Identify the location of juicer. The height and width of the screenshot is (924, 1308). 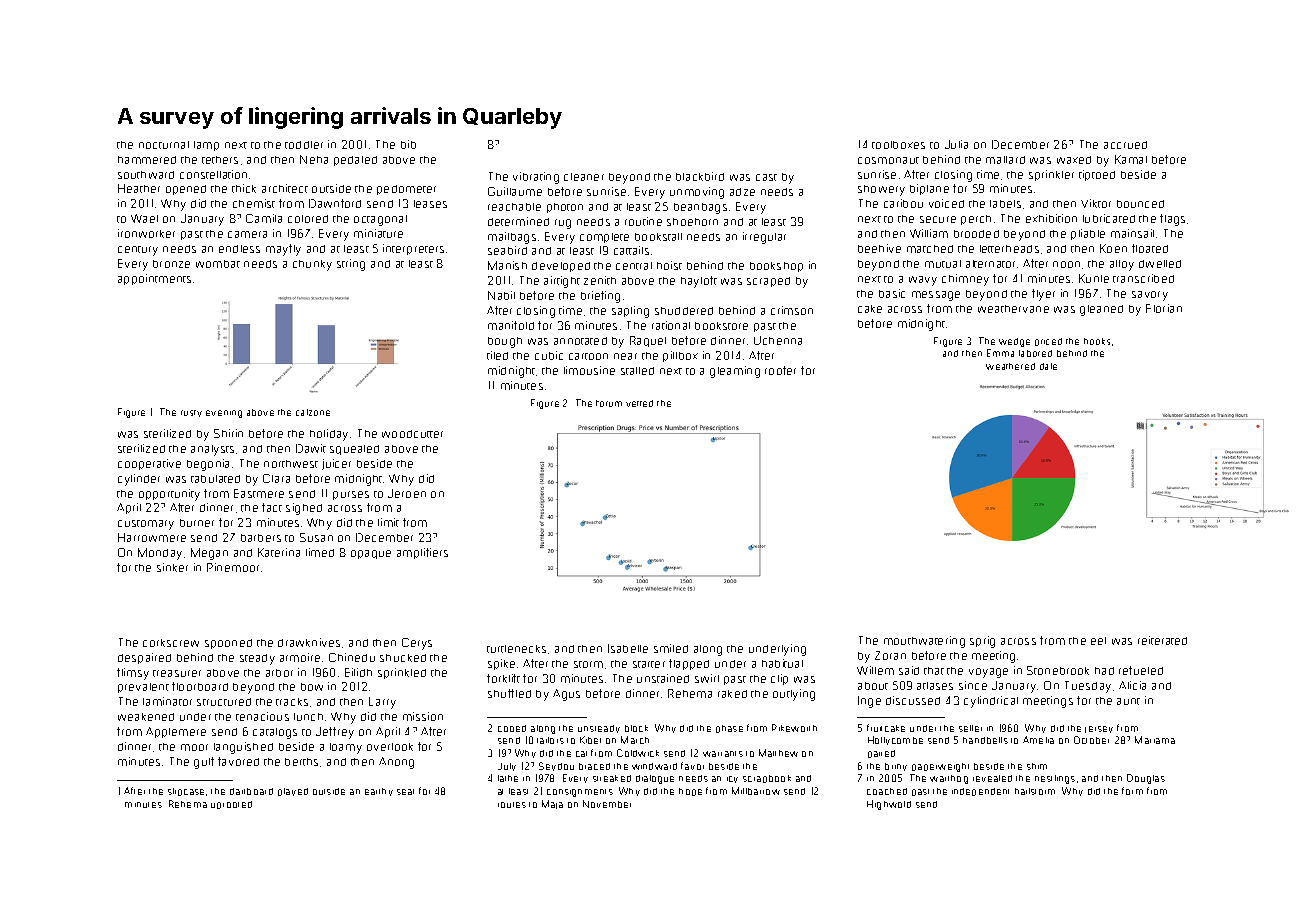
(336, 464).
